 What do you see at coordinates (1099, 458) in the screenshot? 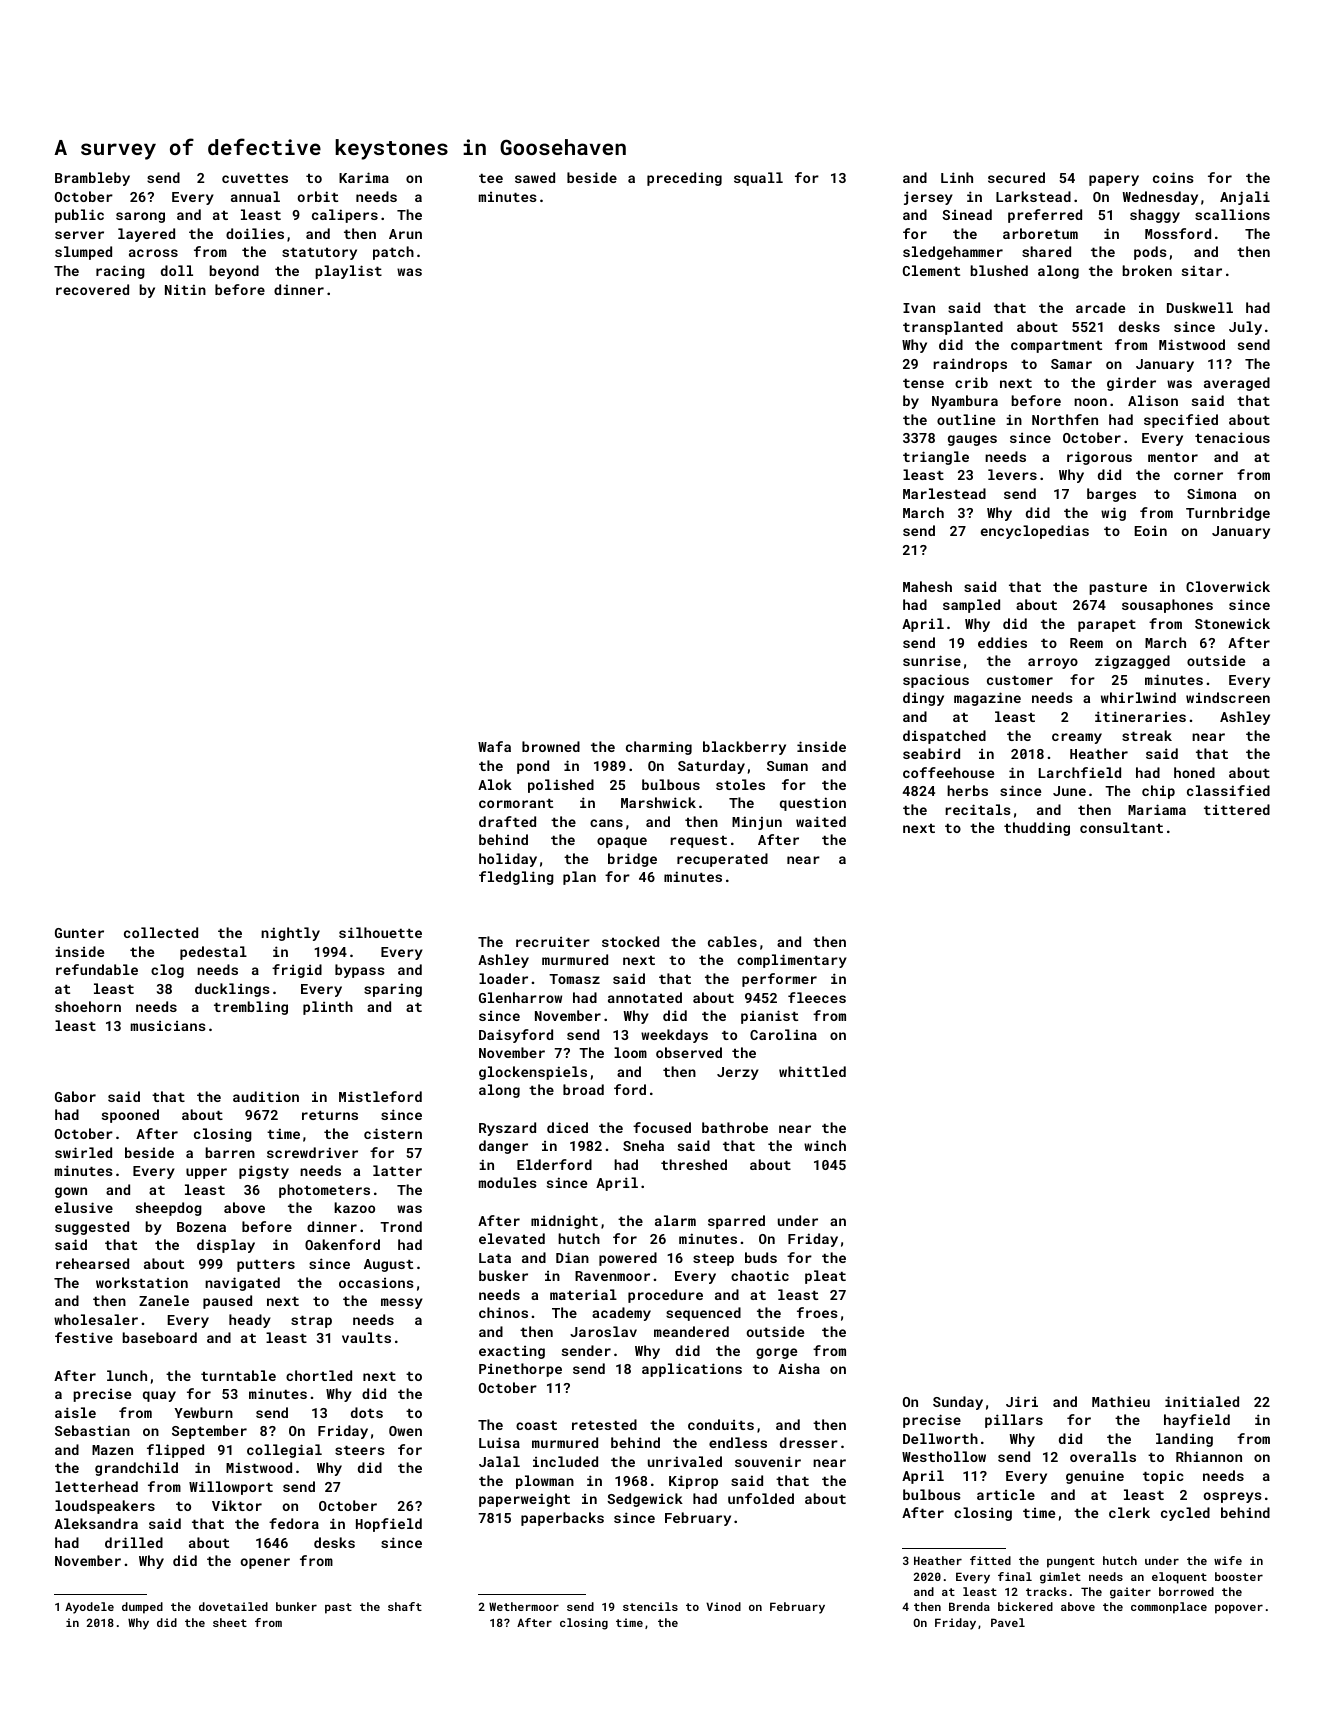
I see `rigorous` at bounding box center [1099, 458].
